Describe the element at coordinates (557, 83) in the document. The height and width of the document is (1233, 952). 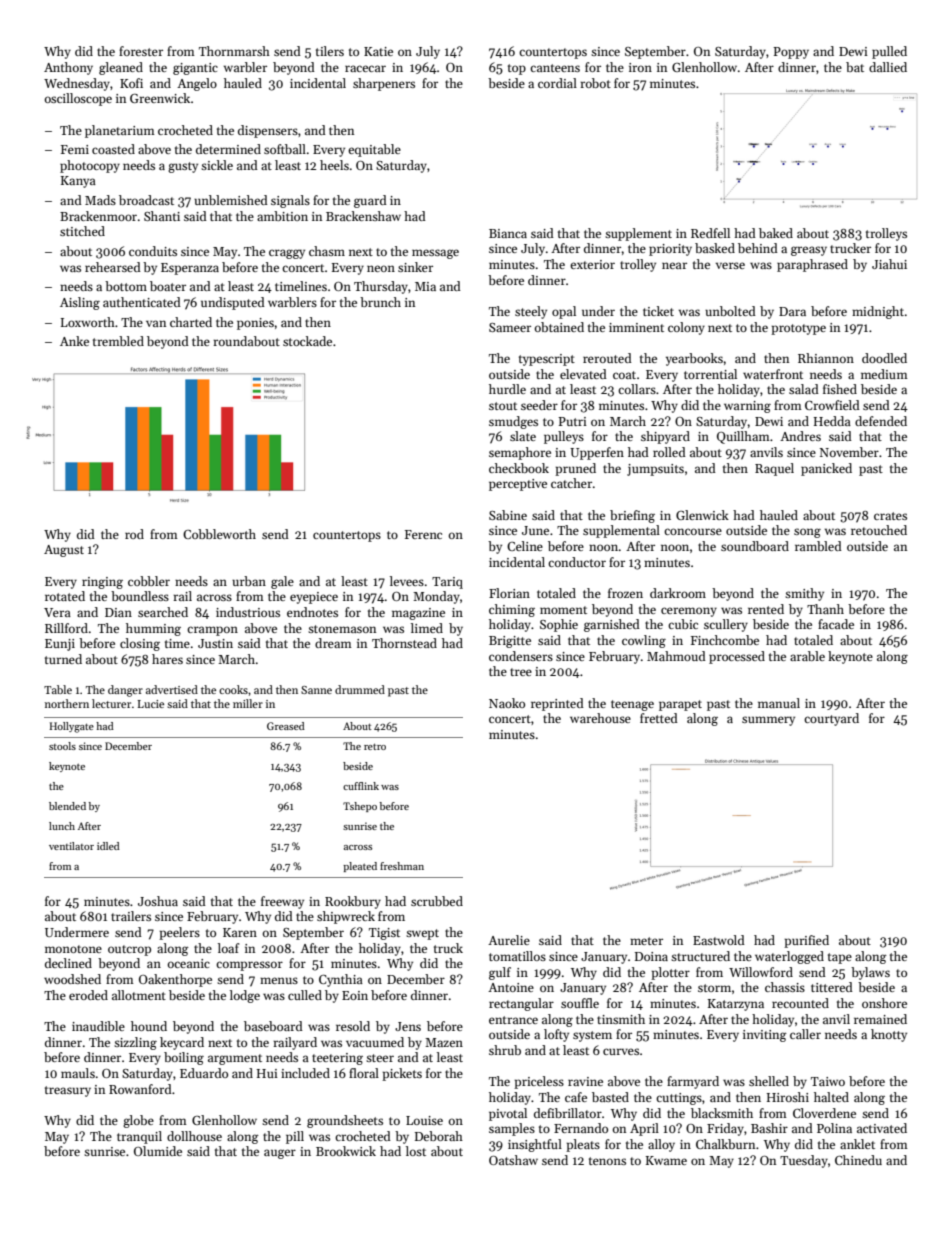
I see `cordial` at that location.
